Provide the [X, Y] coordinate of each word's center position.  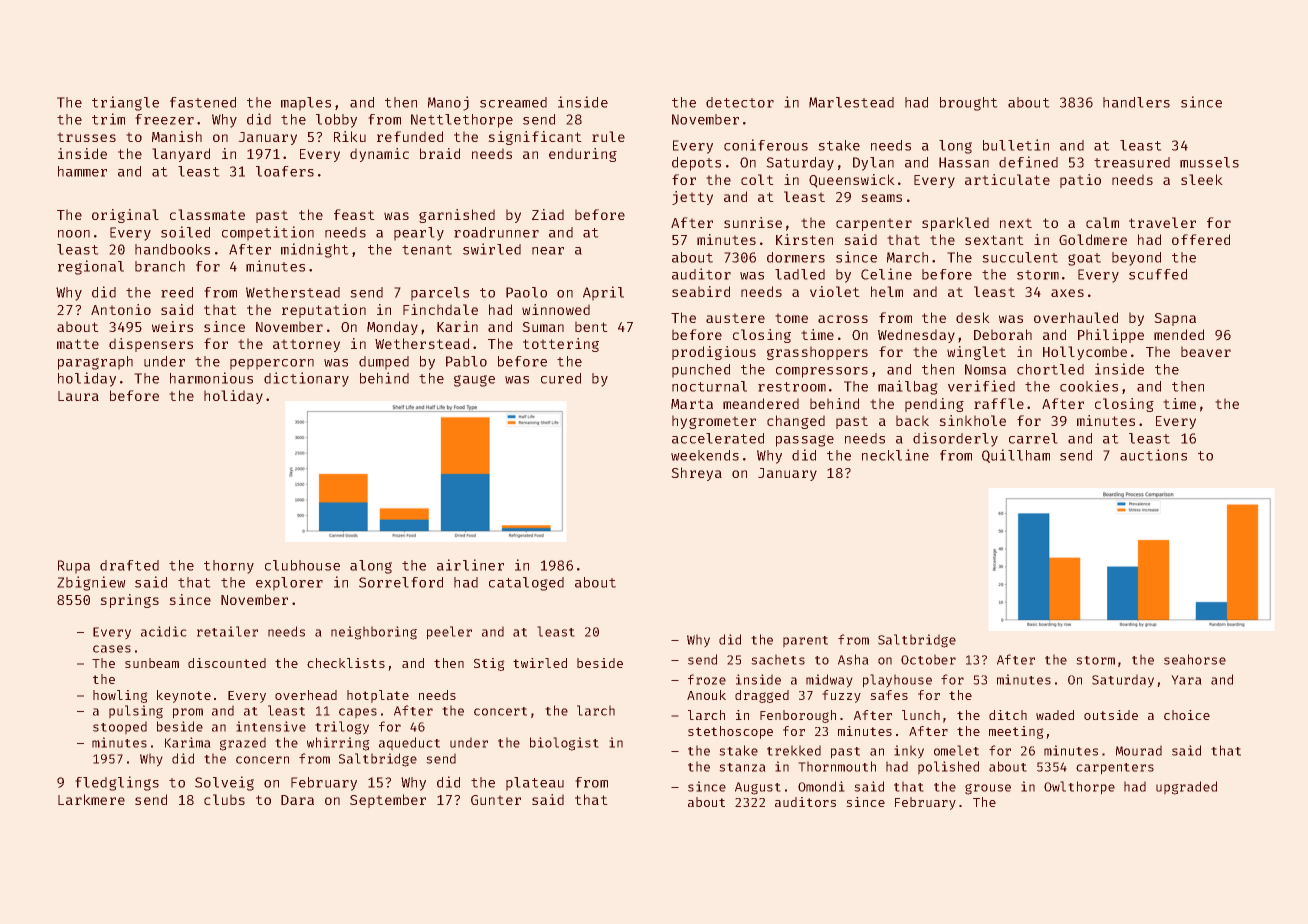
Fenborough [798, 716]
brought [969, 104]
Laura [78, 396]
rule [608, 136]
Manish [177, 136]
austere [735, 318]
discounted [227, 663]
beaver [1206, 351]
